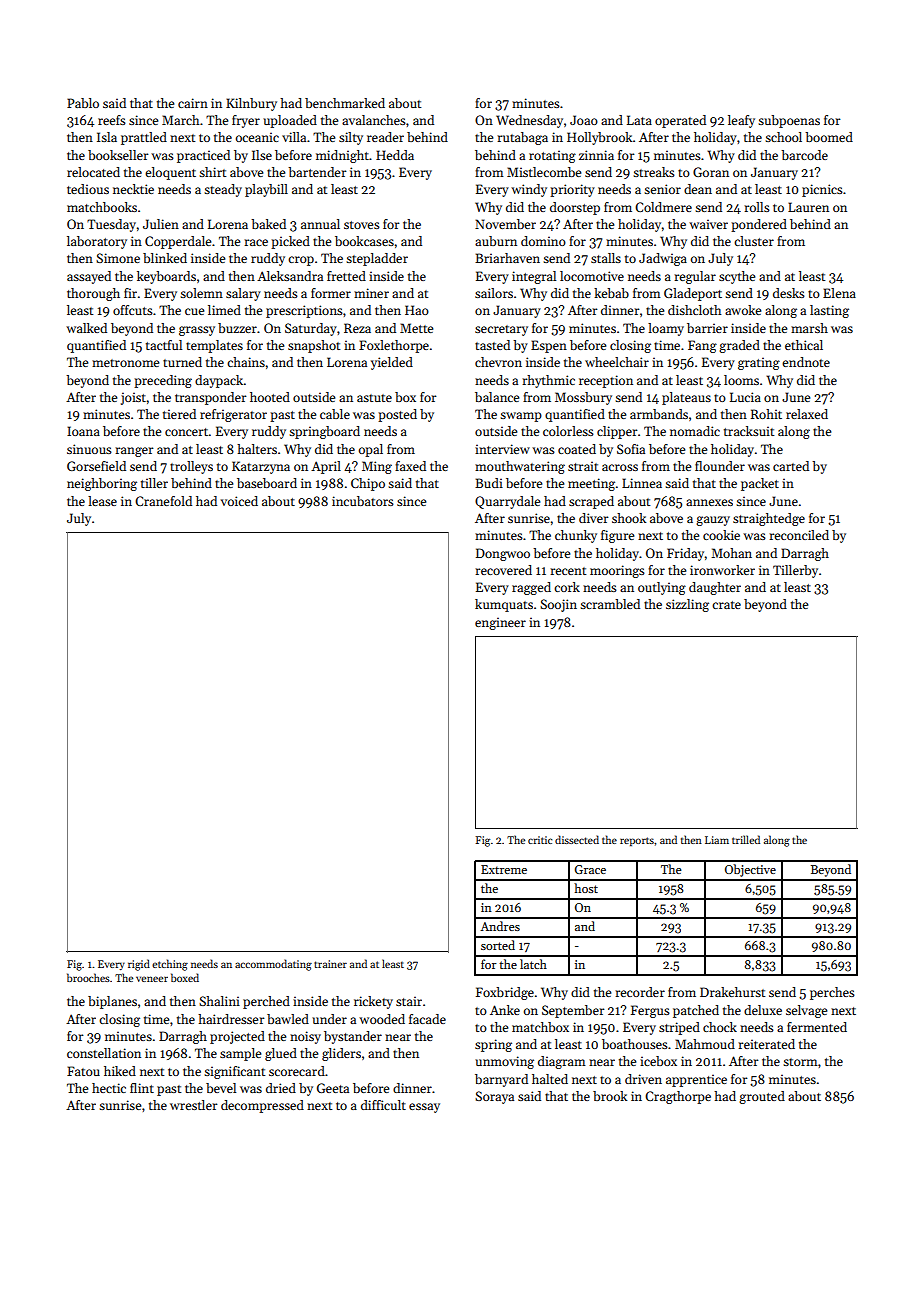  I want to click on Foxbridge, so click(505, 993).
